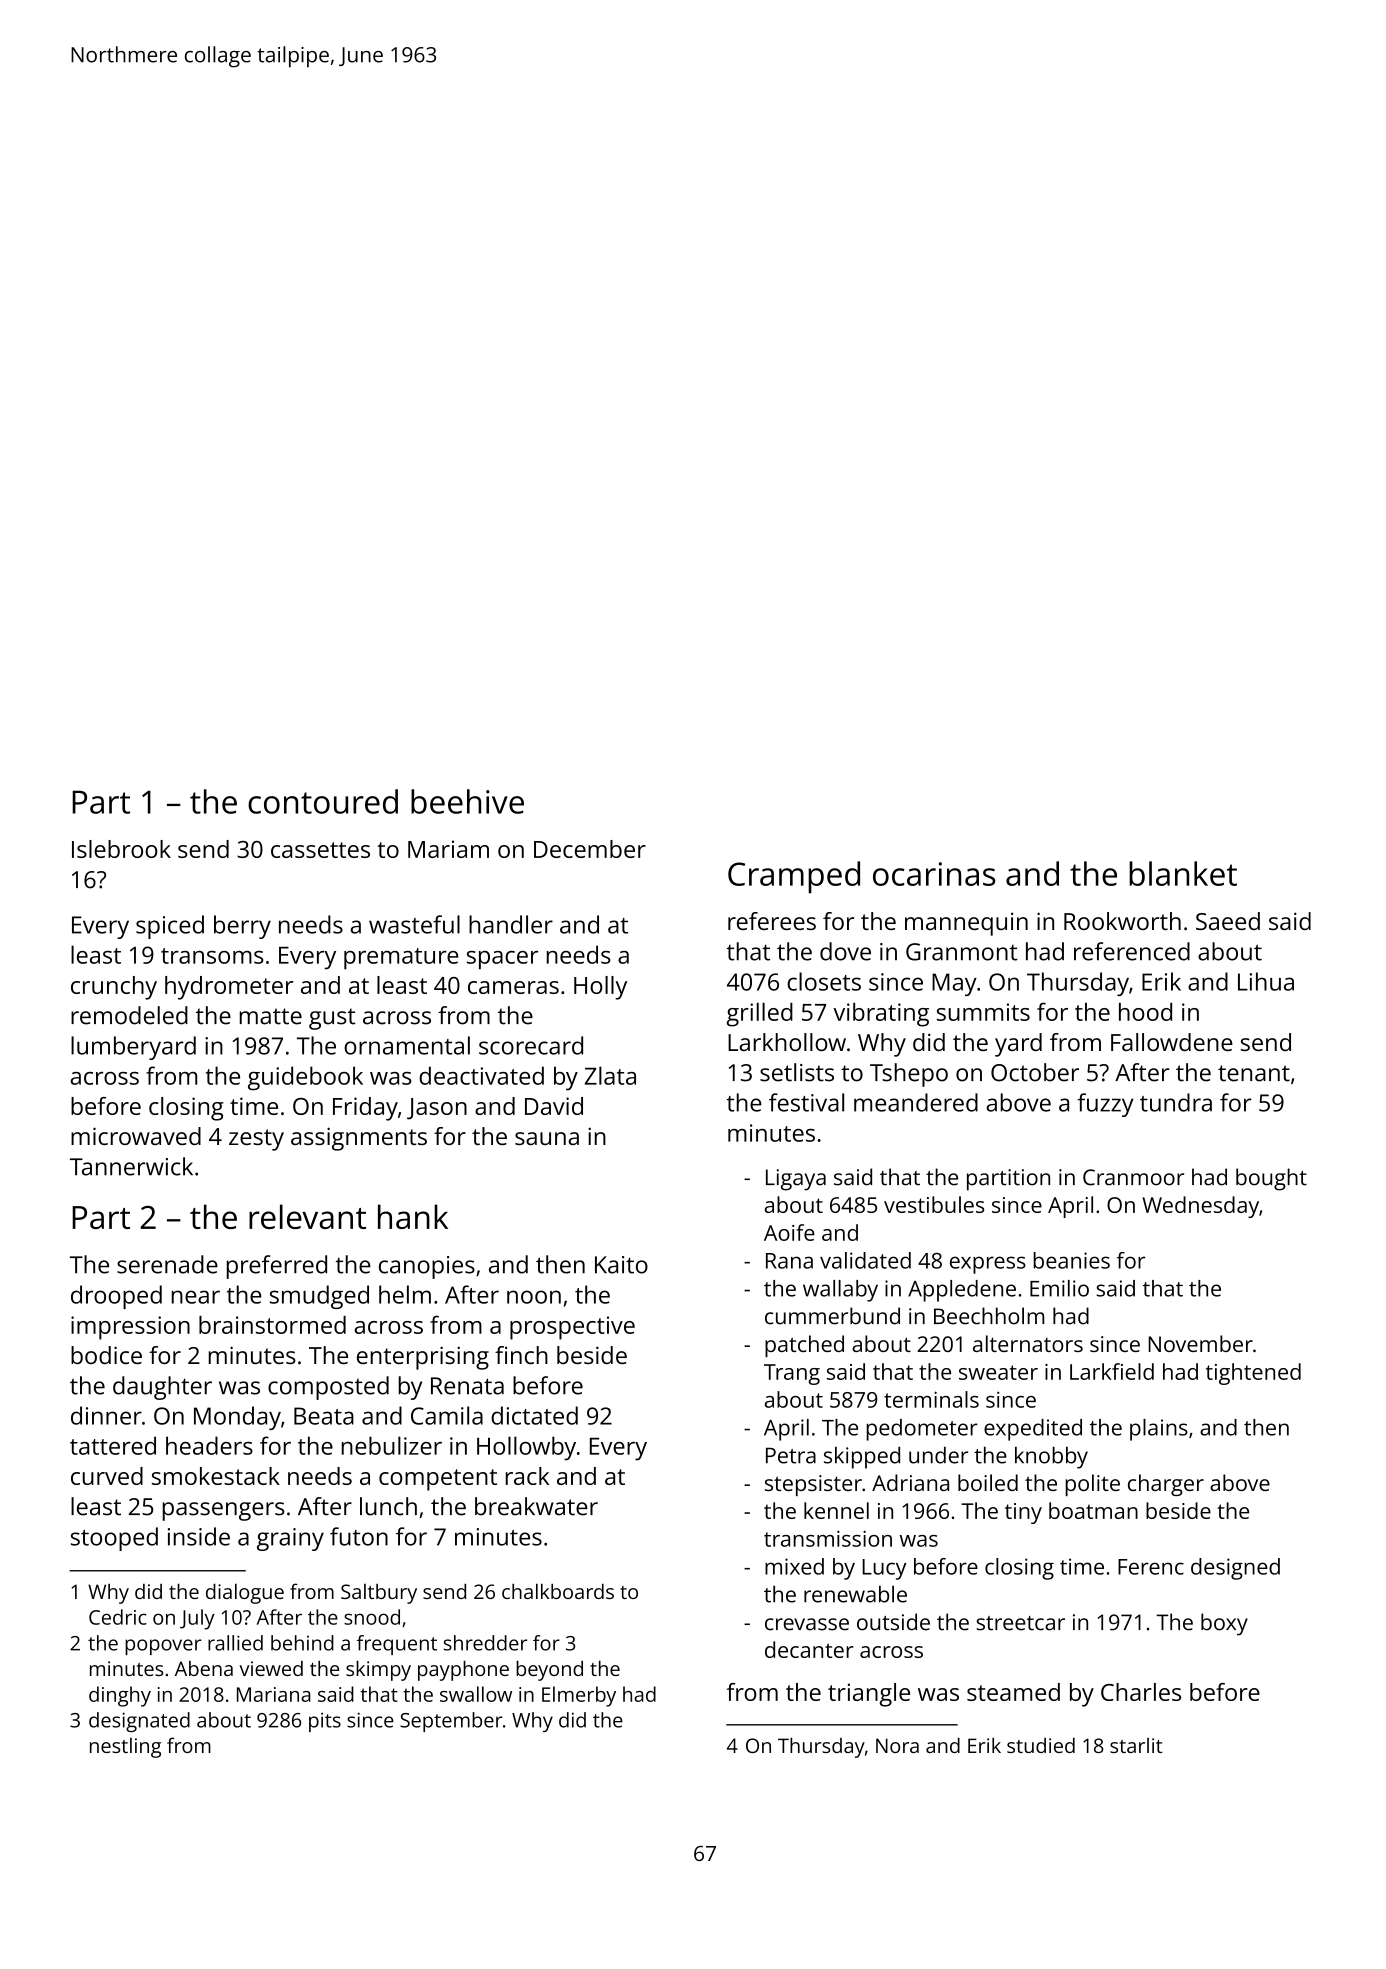  What do you see at coordinates (840, 1291) in the document?
I see `wallaby` at bounding box center [840, 1291].
